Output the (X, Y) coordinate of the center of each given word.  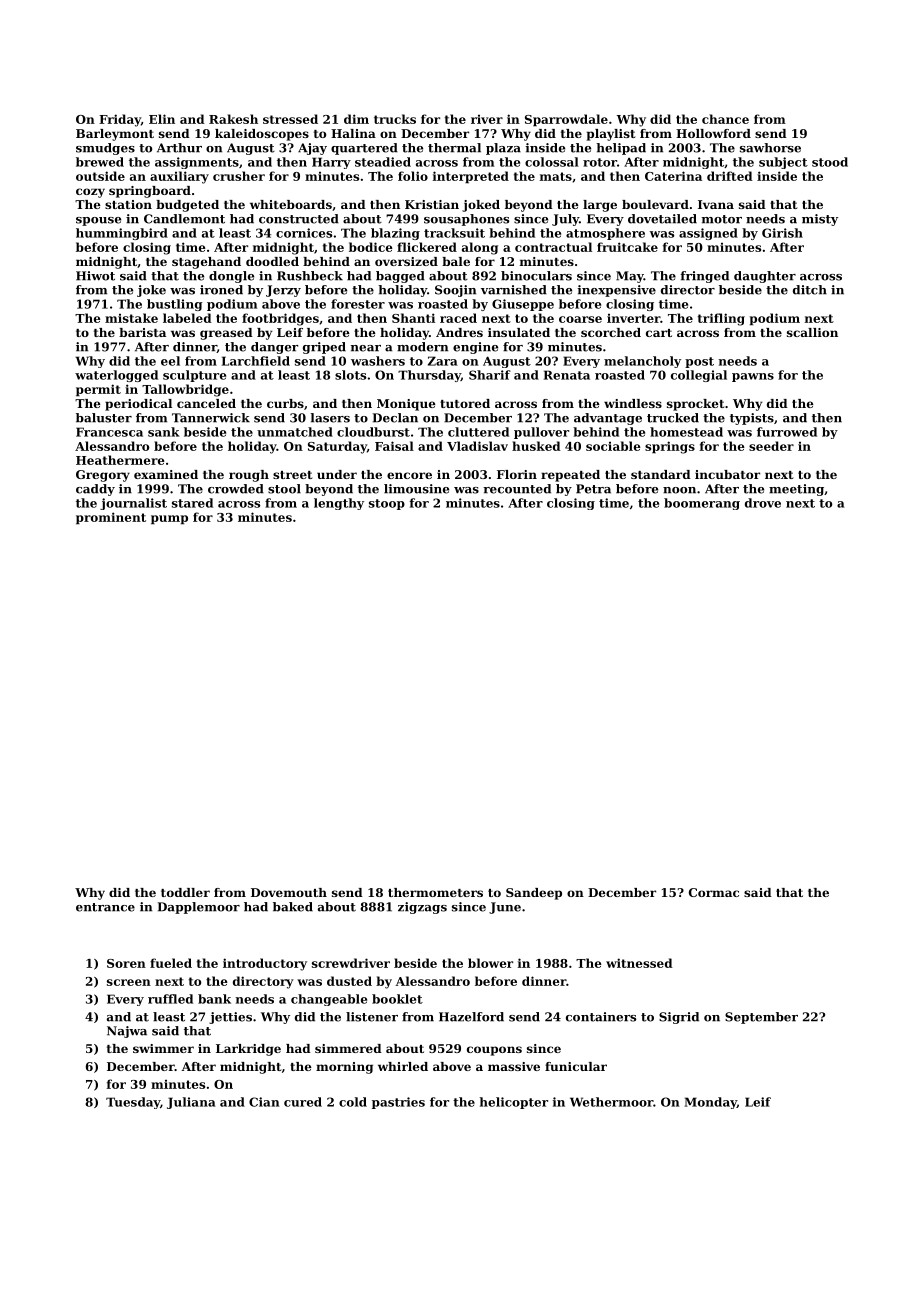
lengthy (339, 504)
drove (763, 503)
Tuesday (133, 1103)
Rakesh (233, 119)
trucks (395, 119)
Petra (593, 489)
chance (725, 119)
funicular (576, 1066)
